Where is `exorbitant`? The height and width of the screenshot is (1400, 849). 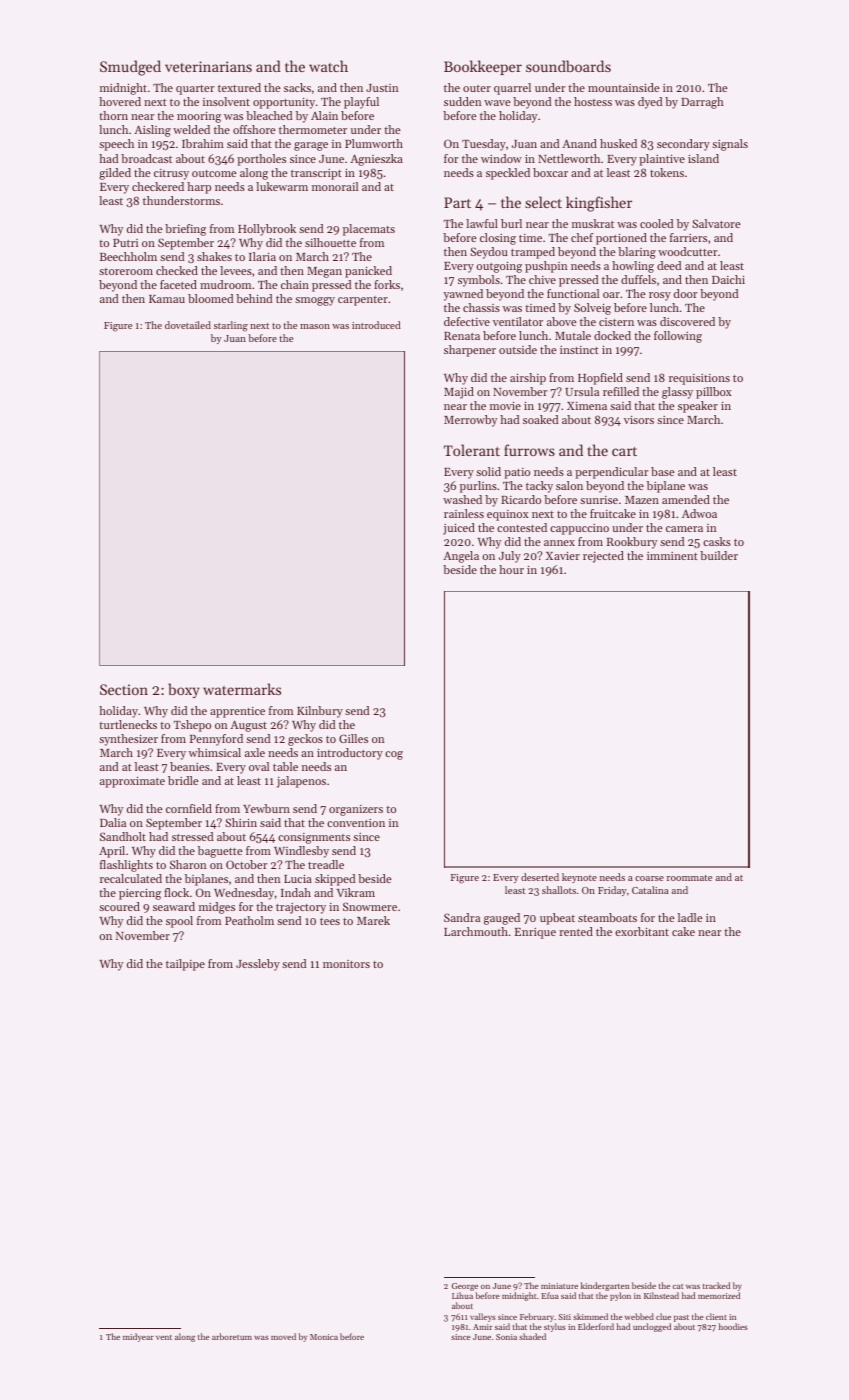 exorbitant is located at coordinates (642, 931).
